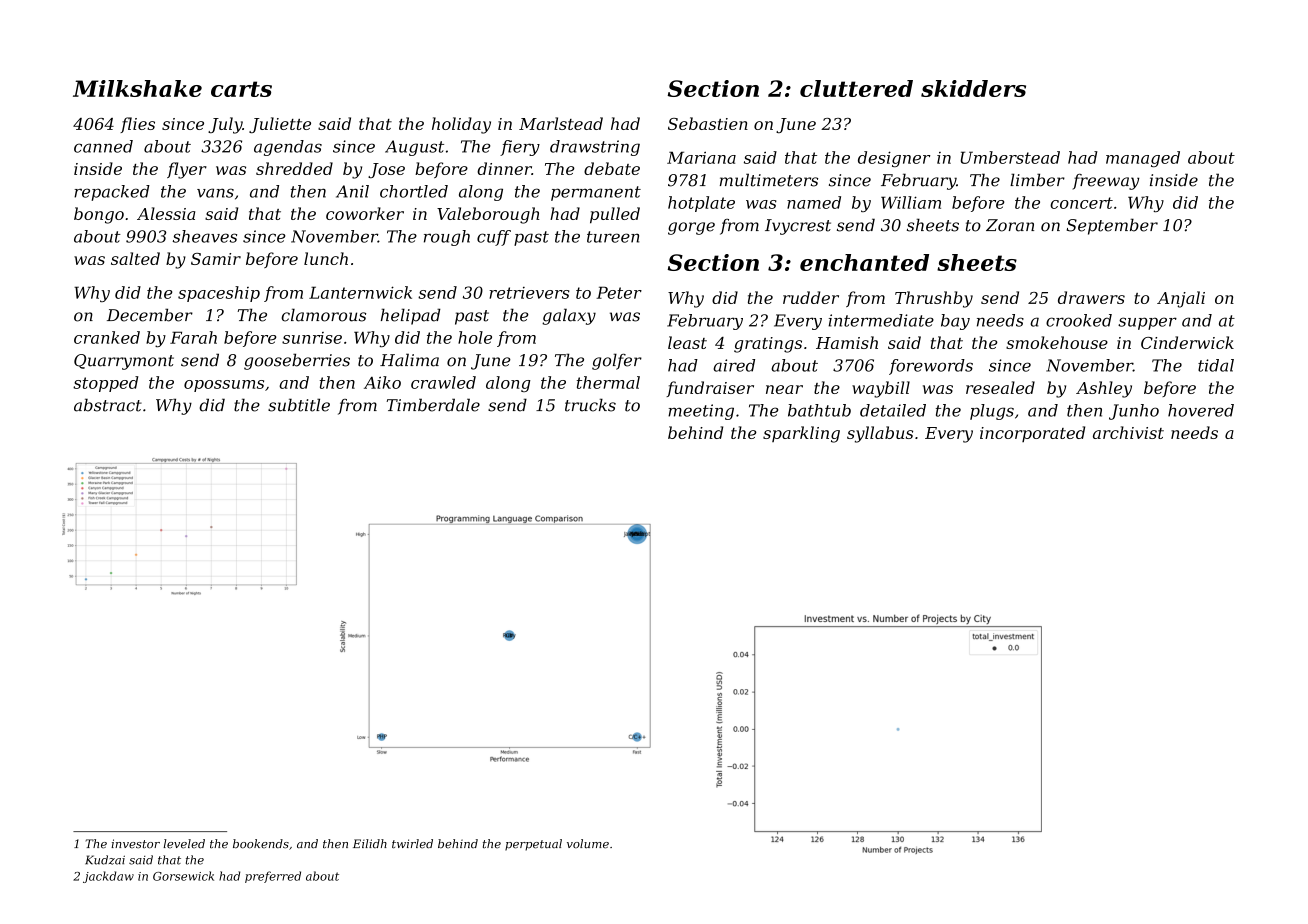  I want to click on syllabus, so click(880, 434).
